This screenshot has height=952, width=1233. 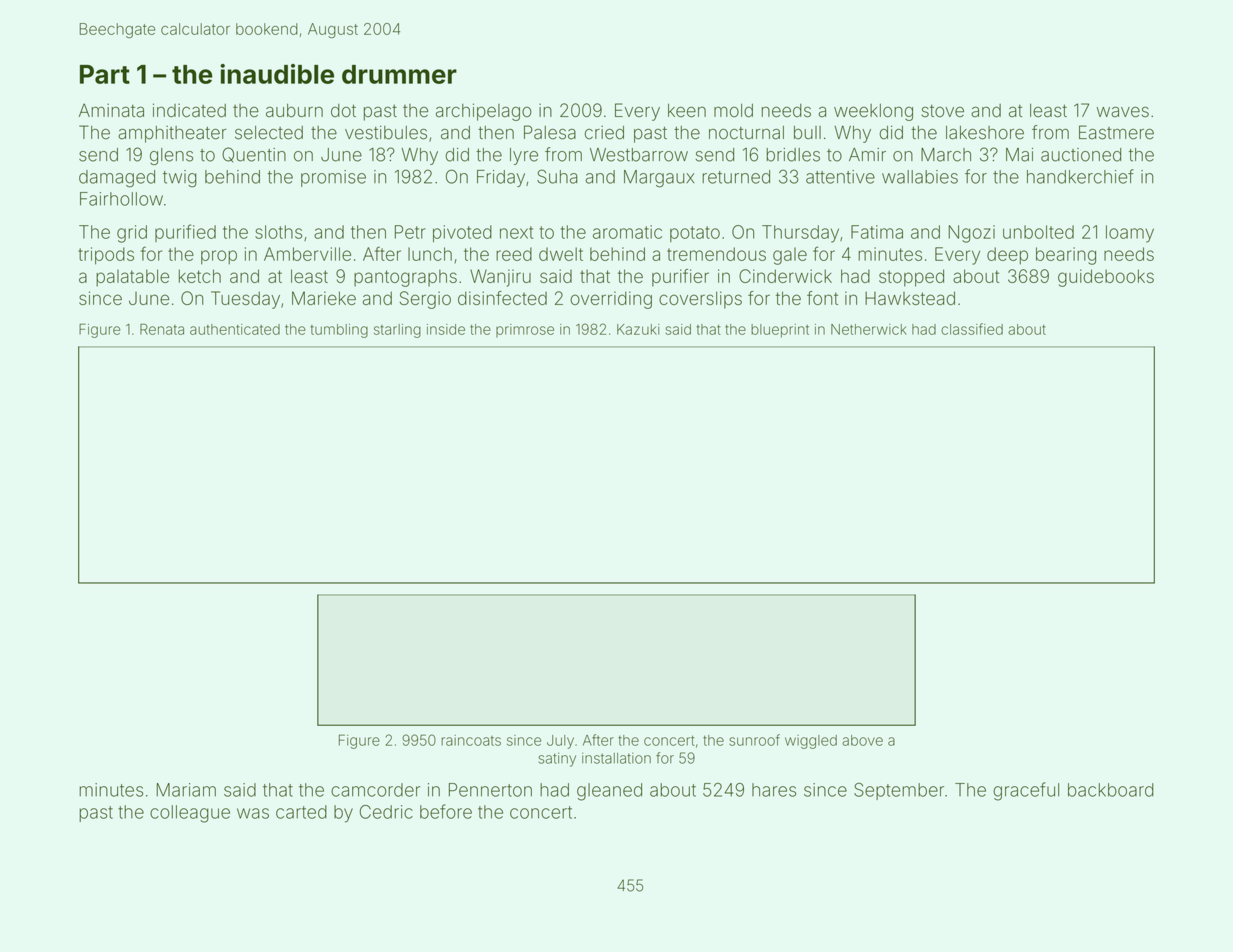 What do you see at coordinates (162, 329) in the screenshot?
I see `Renata` at bounding box center [162, 329].
